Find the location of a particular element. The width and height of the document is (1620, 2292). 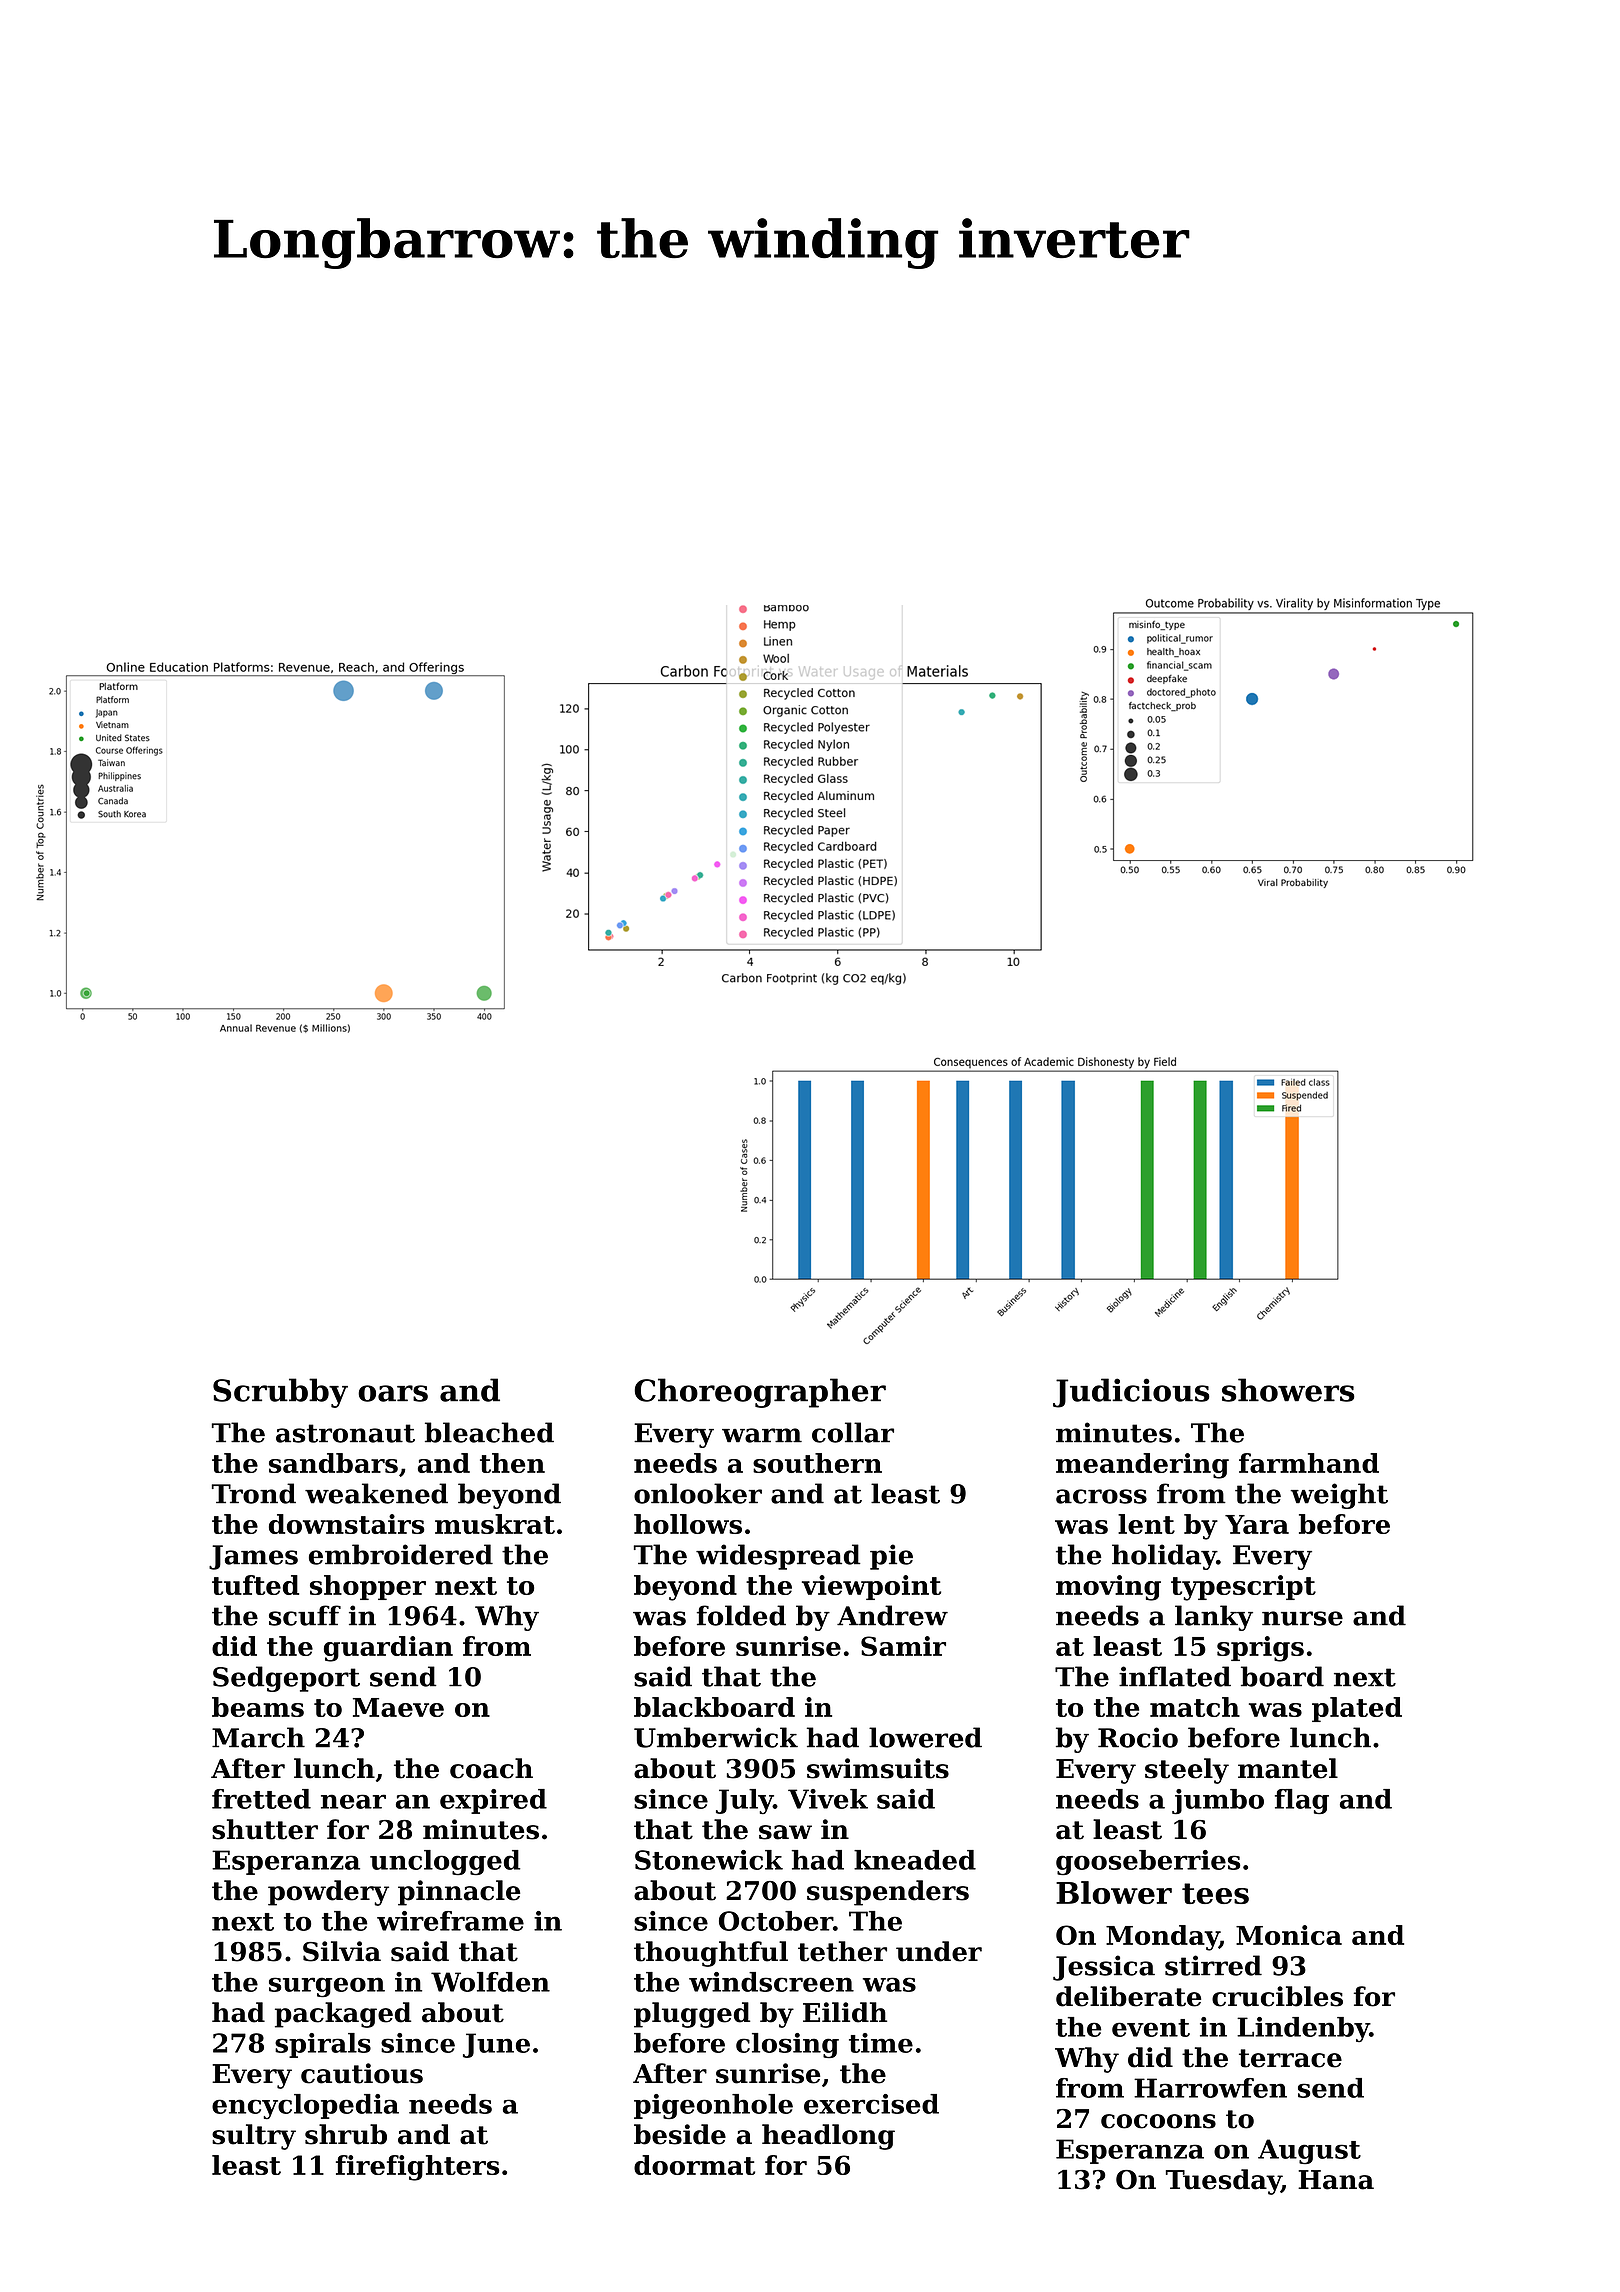

tether is located at coordinates (842, 1951).
